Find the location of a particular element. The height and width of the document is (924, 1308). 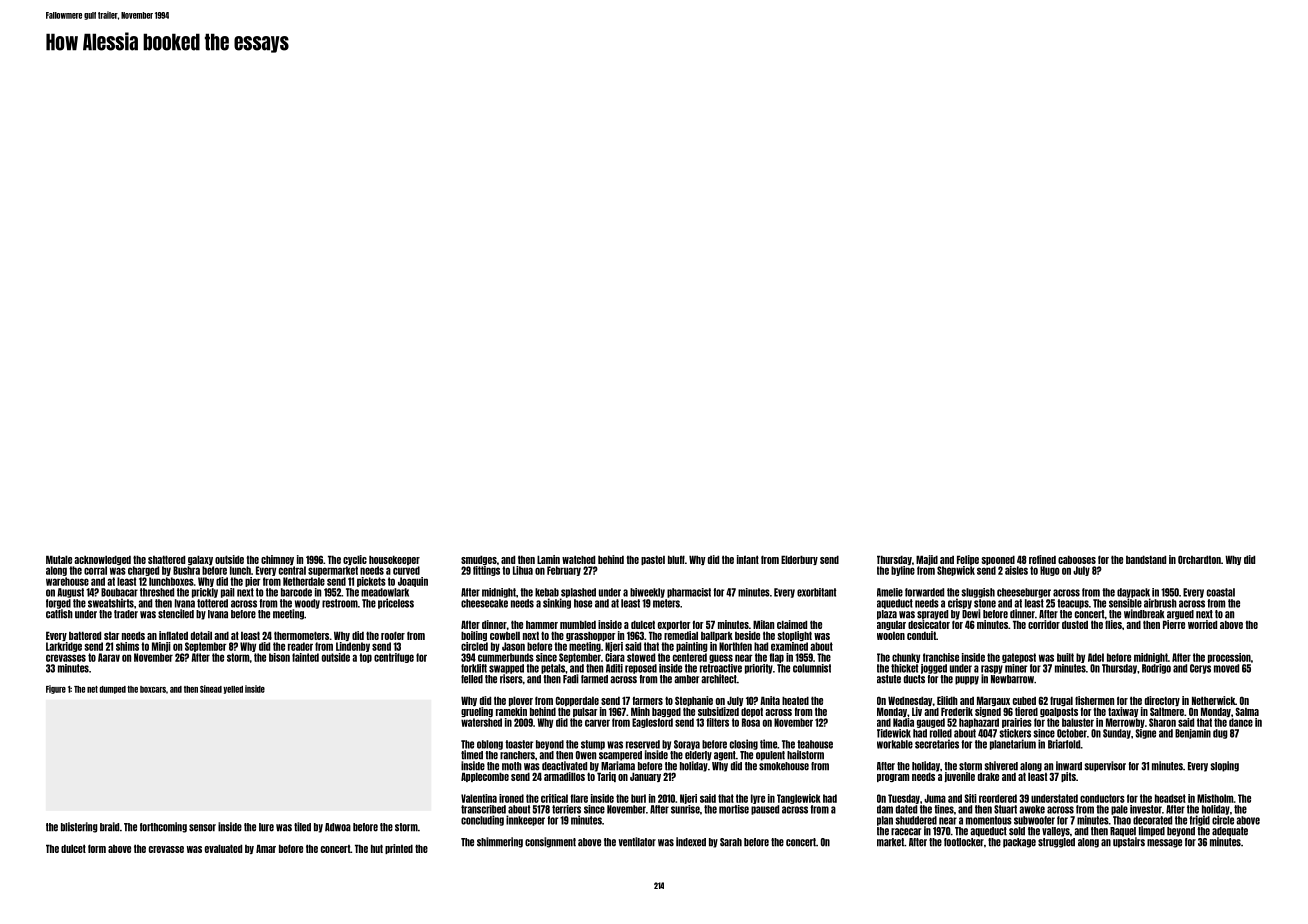

pastel is located at coordinates (653, 560).
